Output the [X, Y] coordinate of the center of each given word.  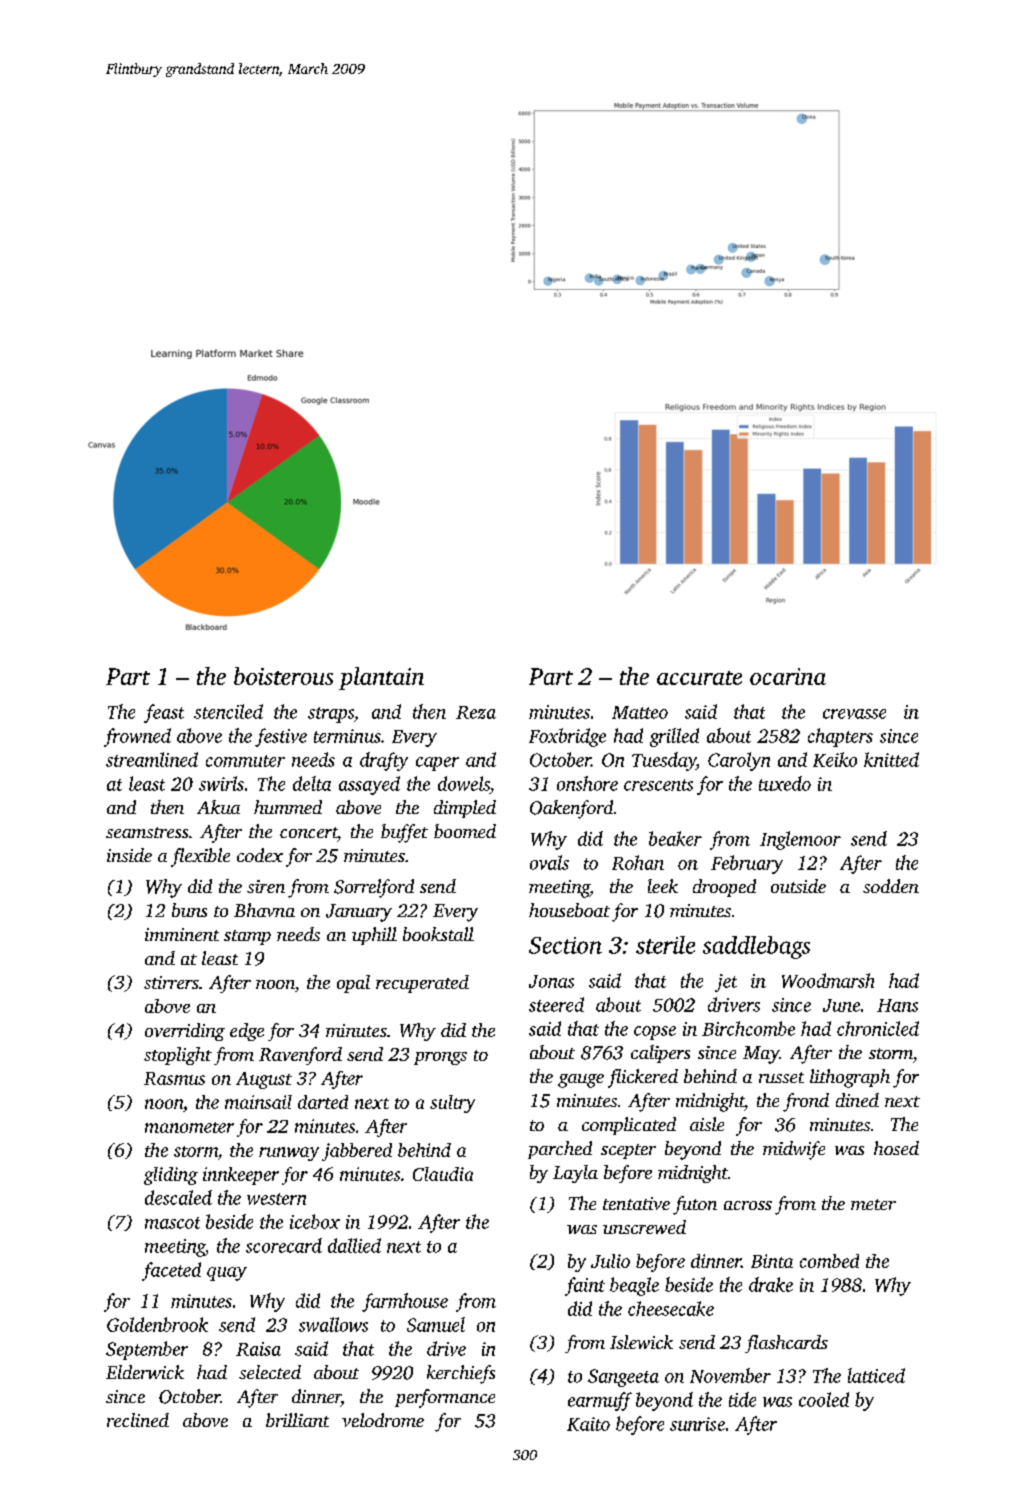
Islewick [641, 1342]
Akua [218, 807]
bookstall [438, 934]
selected [270, 1372]
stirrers [171, 982]
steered [556, 1004]
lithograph [850, 1078]
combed [829, 1261]
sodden [891, 886]
